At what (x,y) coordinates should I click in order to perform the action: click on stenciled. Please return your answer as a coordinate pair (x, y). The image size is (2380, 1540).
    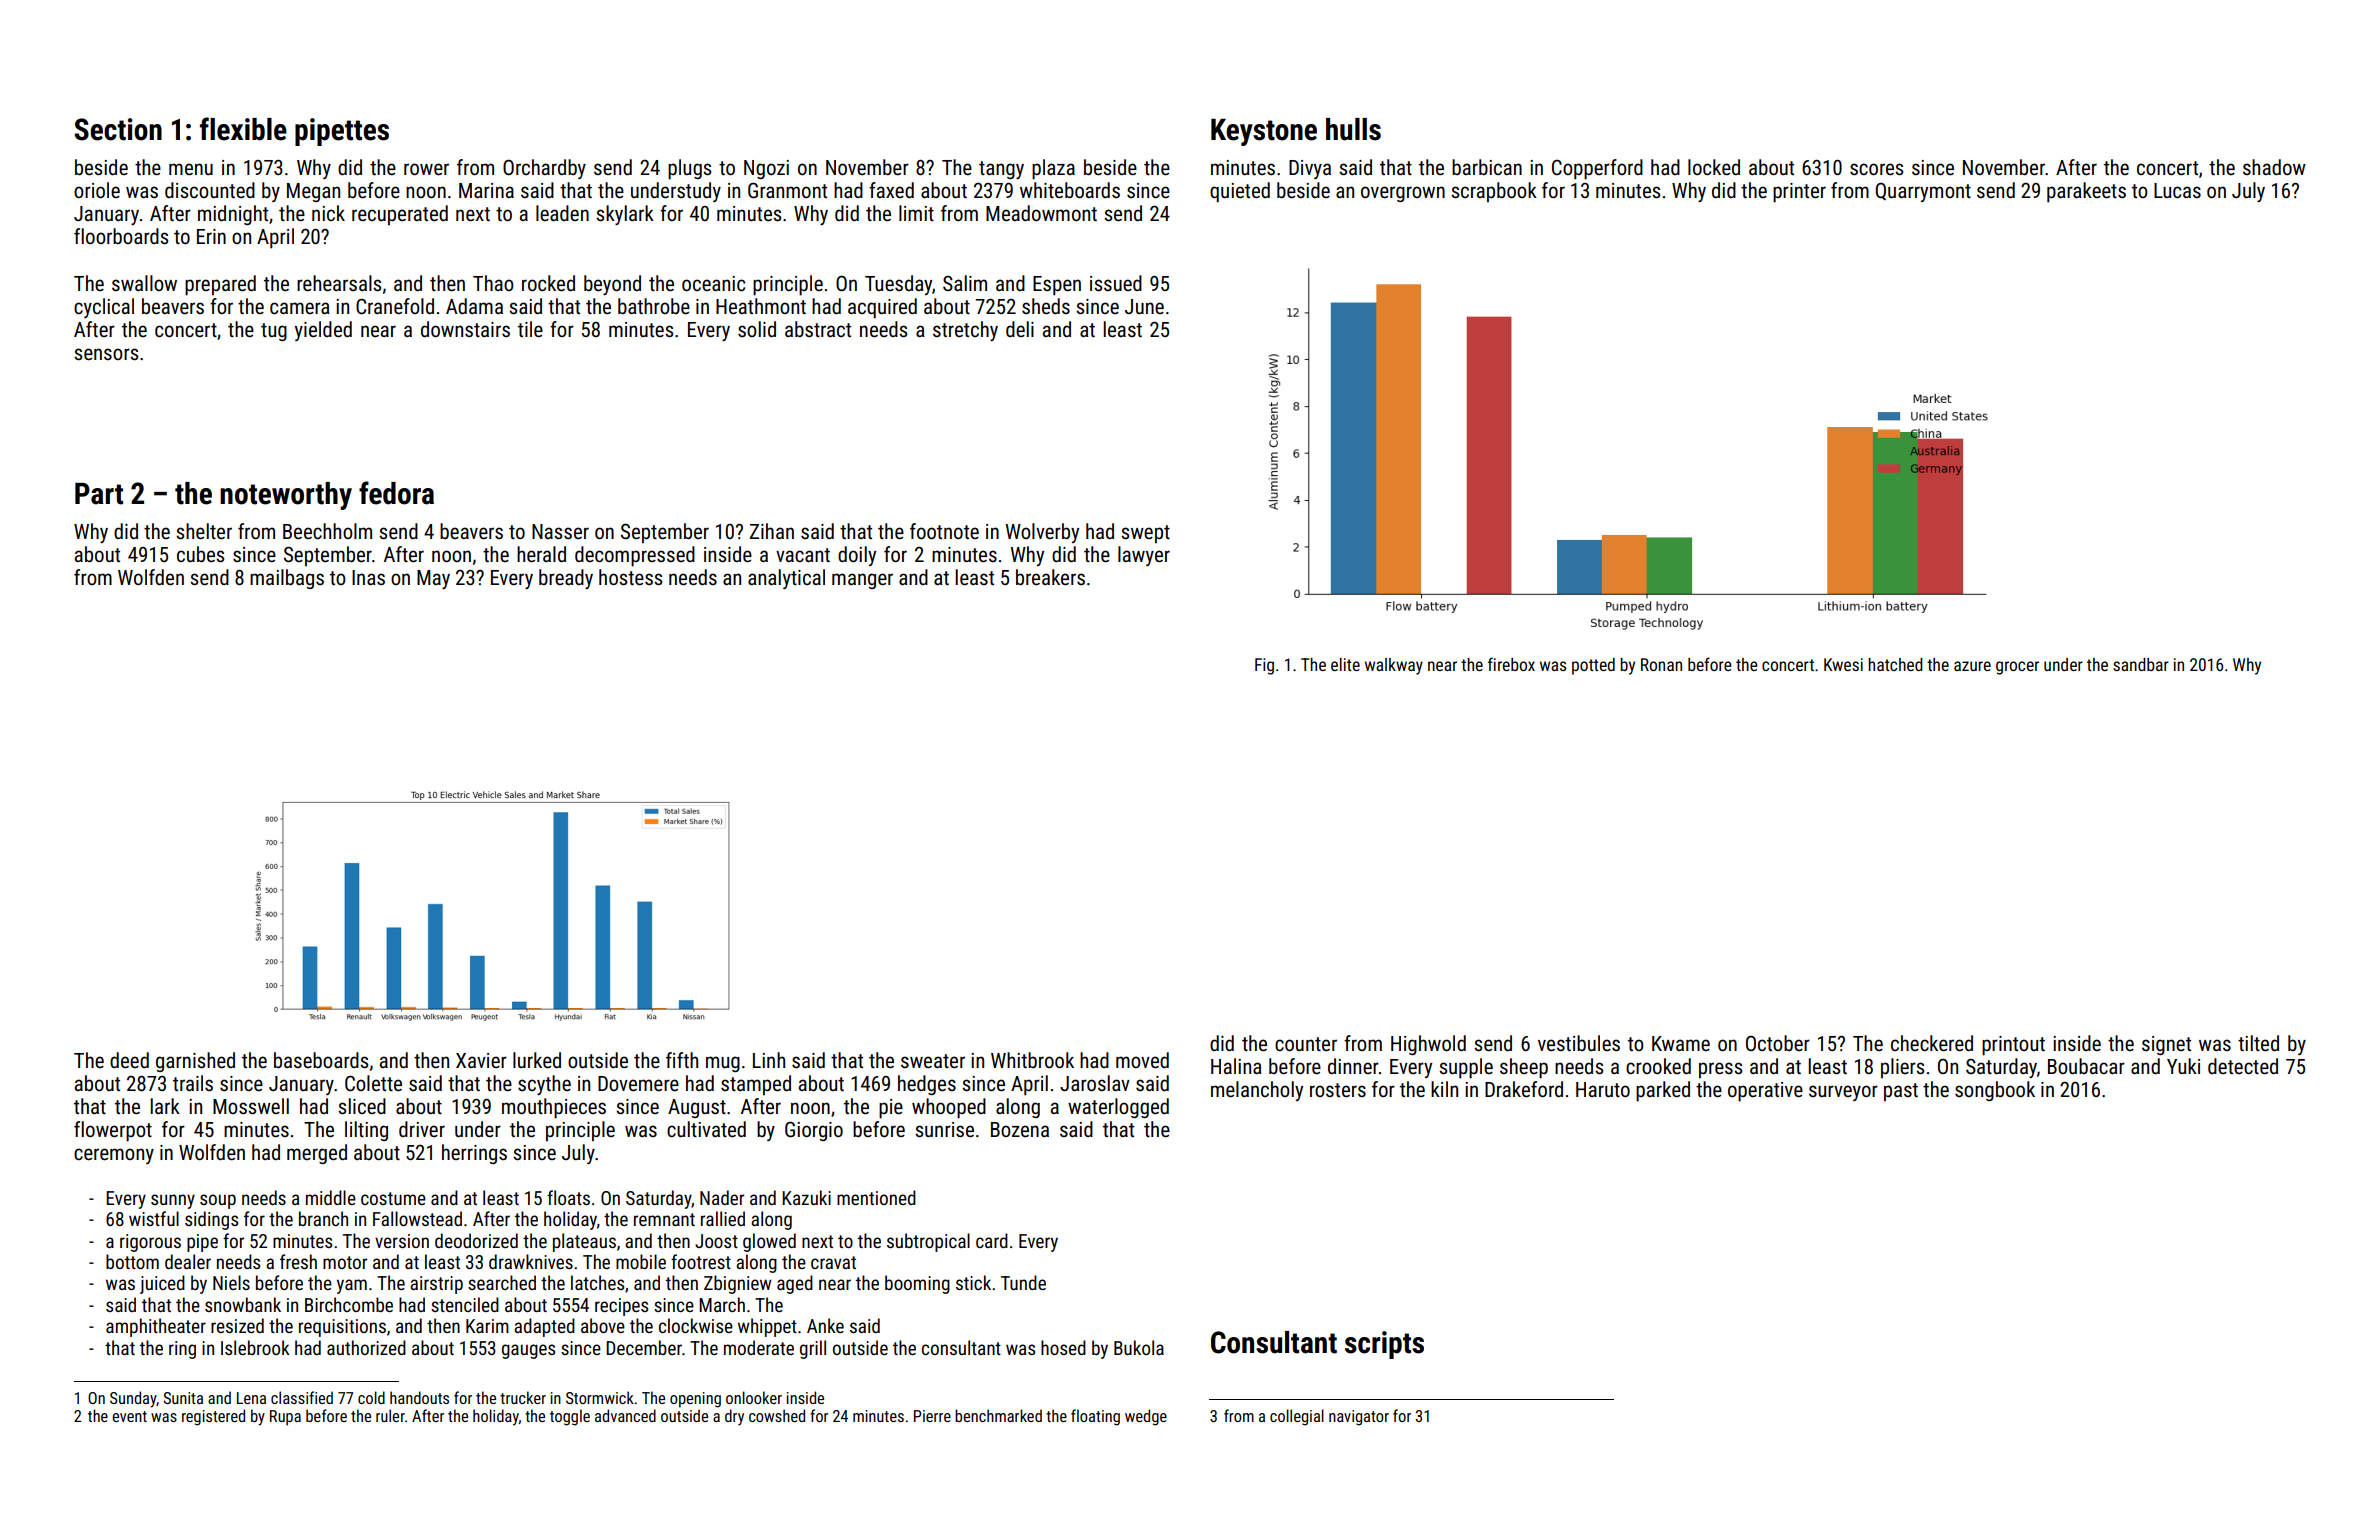
    Looking at the image, I should click on (465, 1304).
